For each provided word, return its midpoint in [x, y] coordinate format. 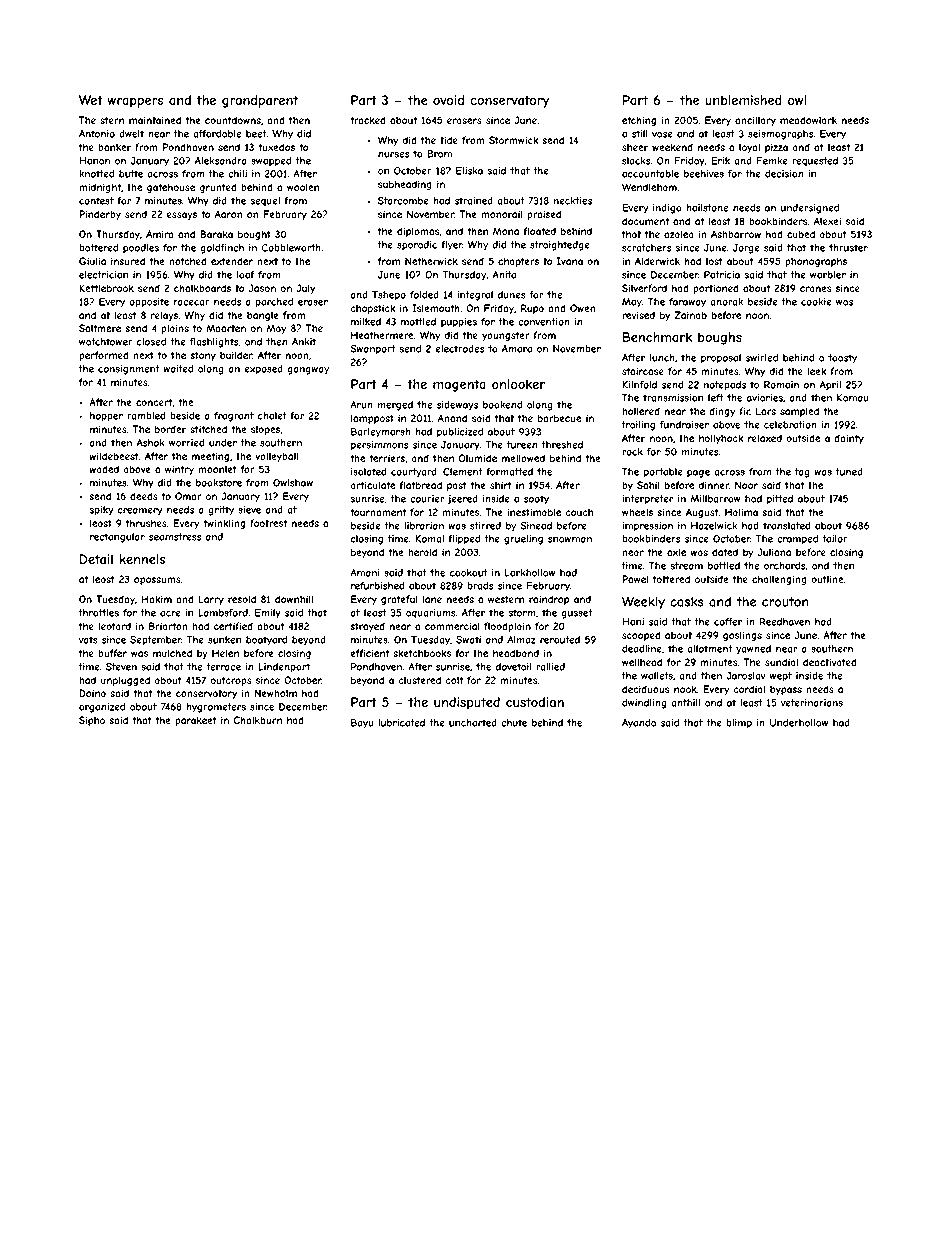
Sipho [92, 721]
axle [676, 552]
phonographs [816, 262]
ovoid [448, 100]
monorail [502, 214]
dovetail [513, 667]
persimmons [379, 446]
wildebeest [114, 456]
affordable [217, 134]
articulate [373, 485]
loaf [246, 275]
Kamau [853, 398]
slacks [636, 161]
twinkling [224, 524]
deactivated [829, 662]
